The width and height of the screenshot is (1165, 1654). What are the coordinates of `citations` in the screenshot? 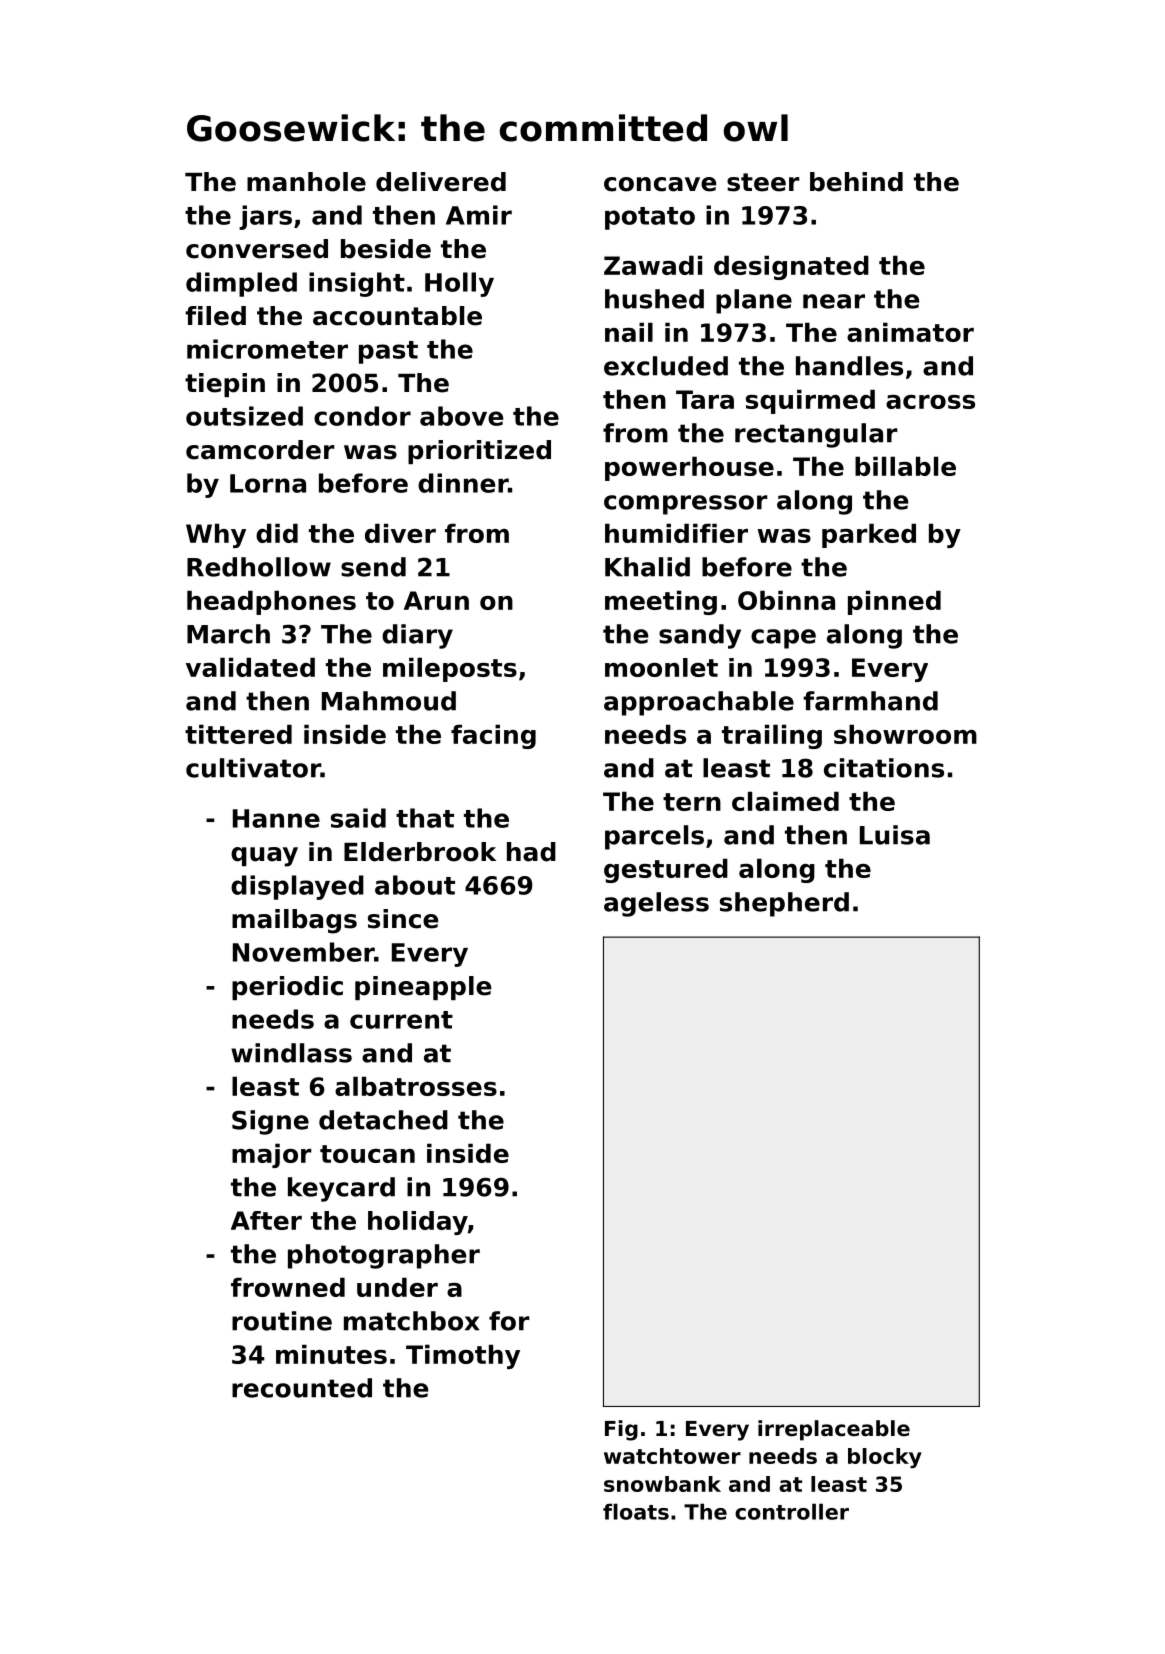 It's located at (884, 768).
